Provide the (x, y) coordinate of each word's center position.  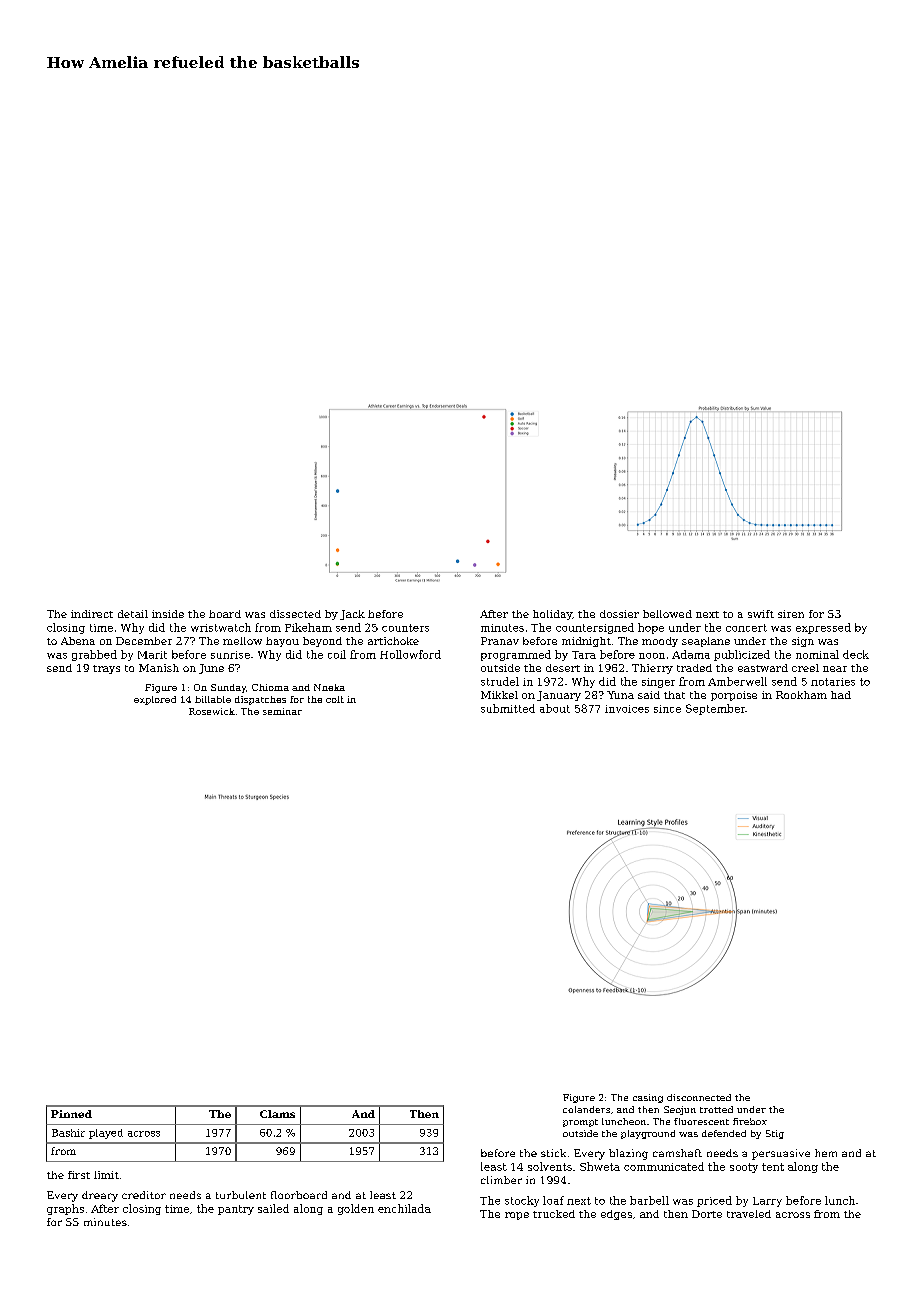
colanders (586, 1109)
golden (356, 1209)
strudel (500, 681)
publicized (742, 655)
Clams (277, 1114)
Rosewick (212, 711)
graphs (65, 1209)
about (555, 708)
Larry (767, 1202)
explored (155, 700)
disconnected (699, 1097)
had (841, 695)
